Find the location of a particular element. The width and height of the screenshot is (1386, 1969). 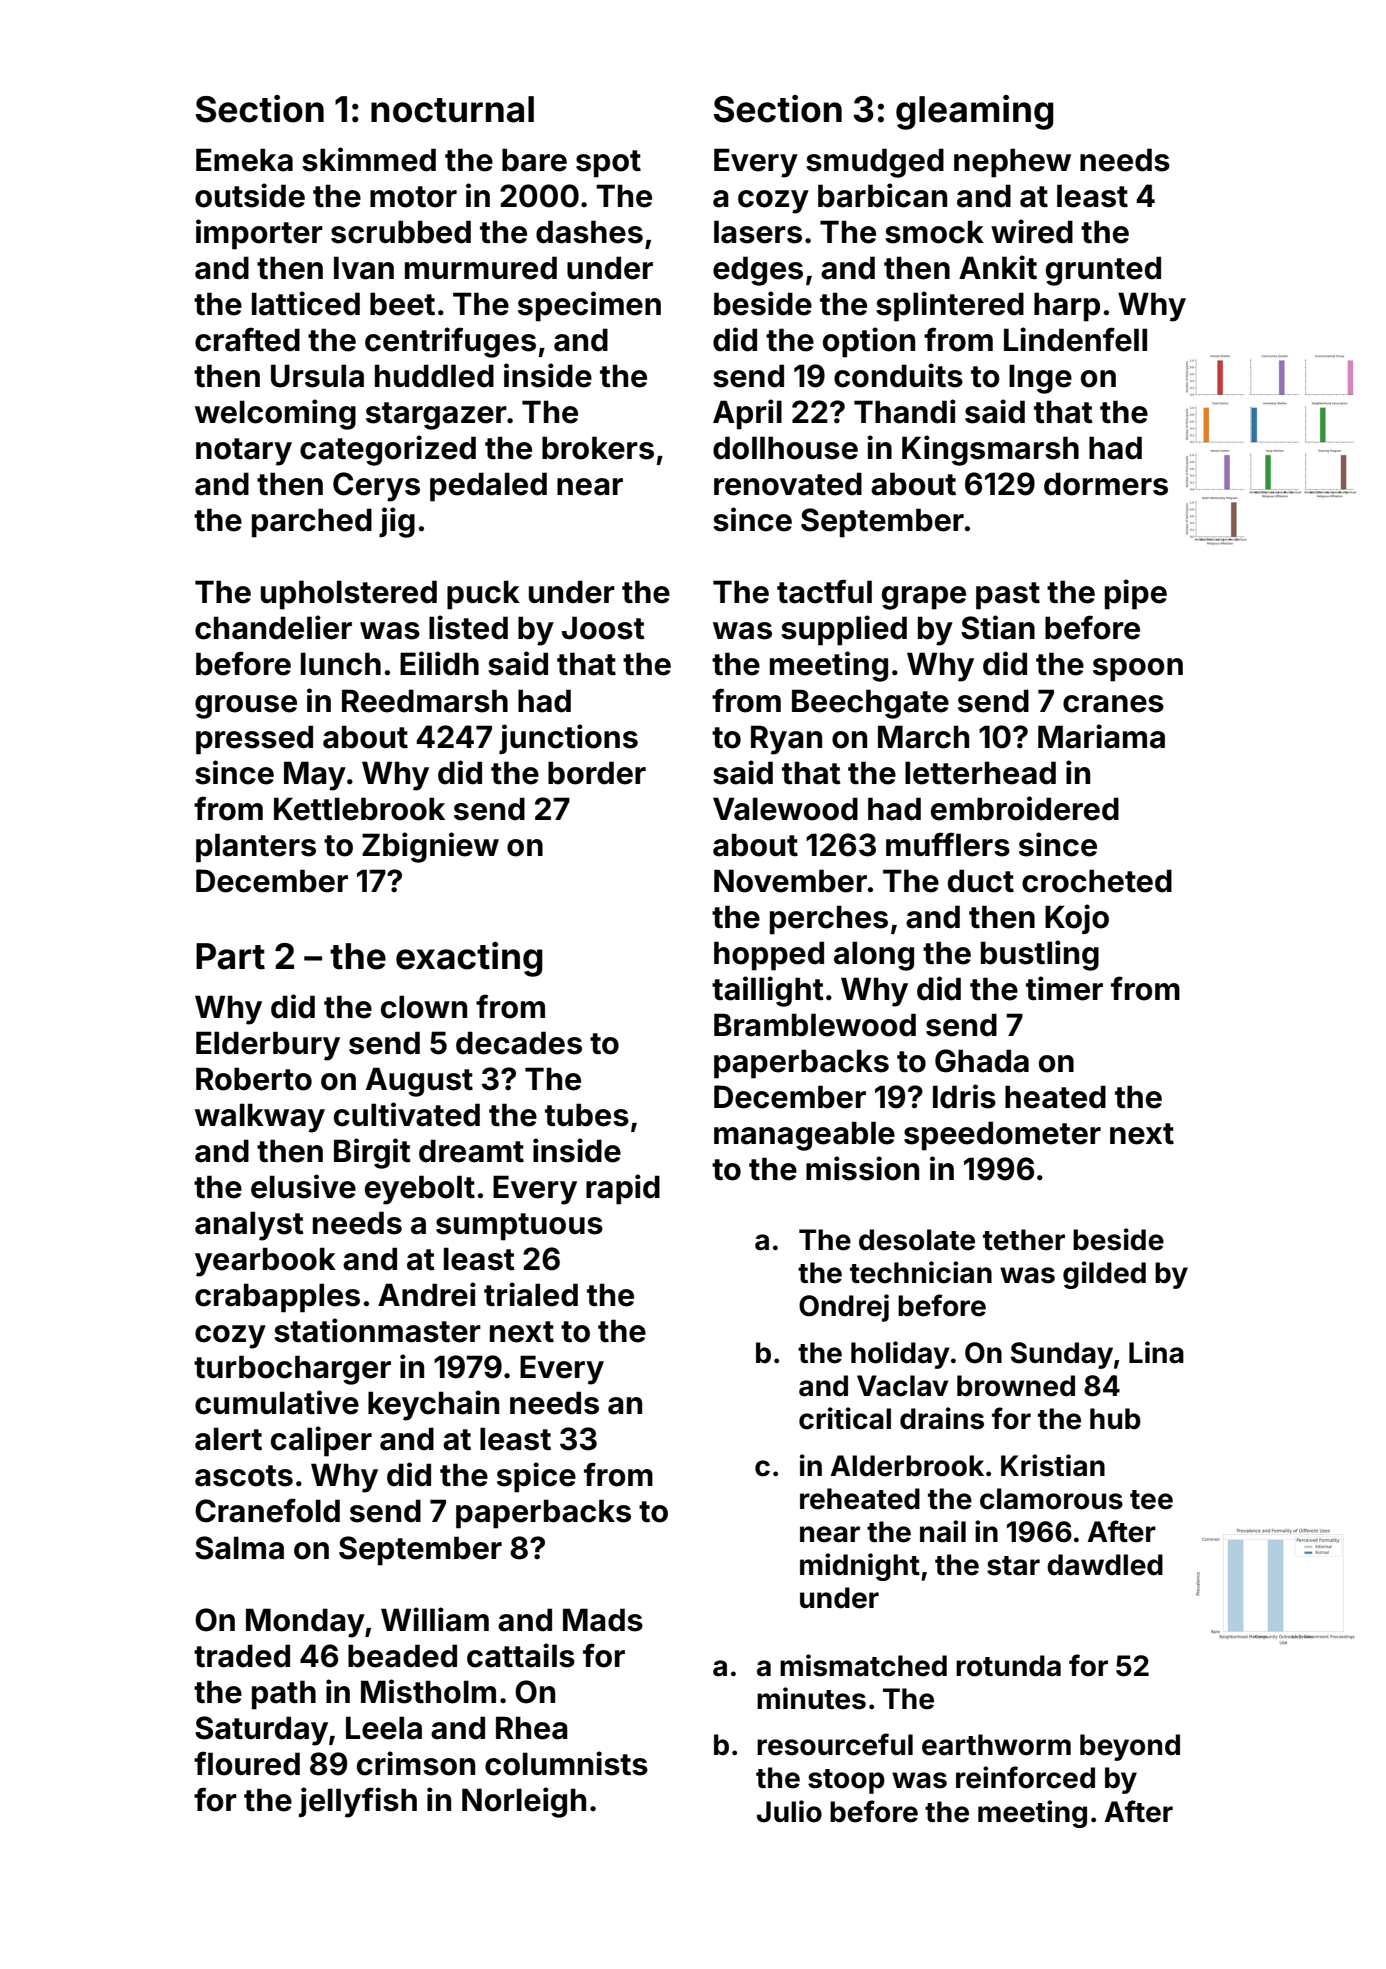

nephew is located at coordinates (1012, 163).
